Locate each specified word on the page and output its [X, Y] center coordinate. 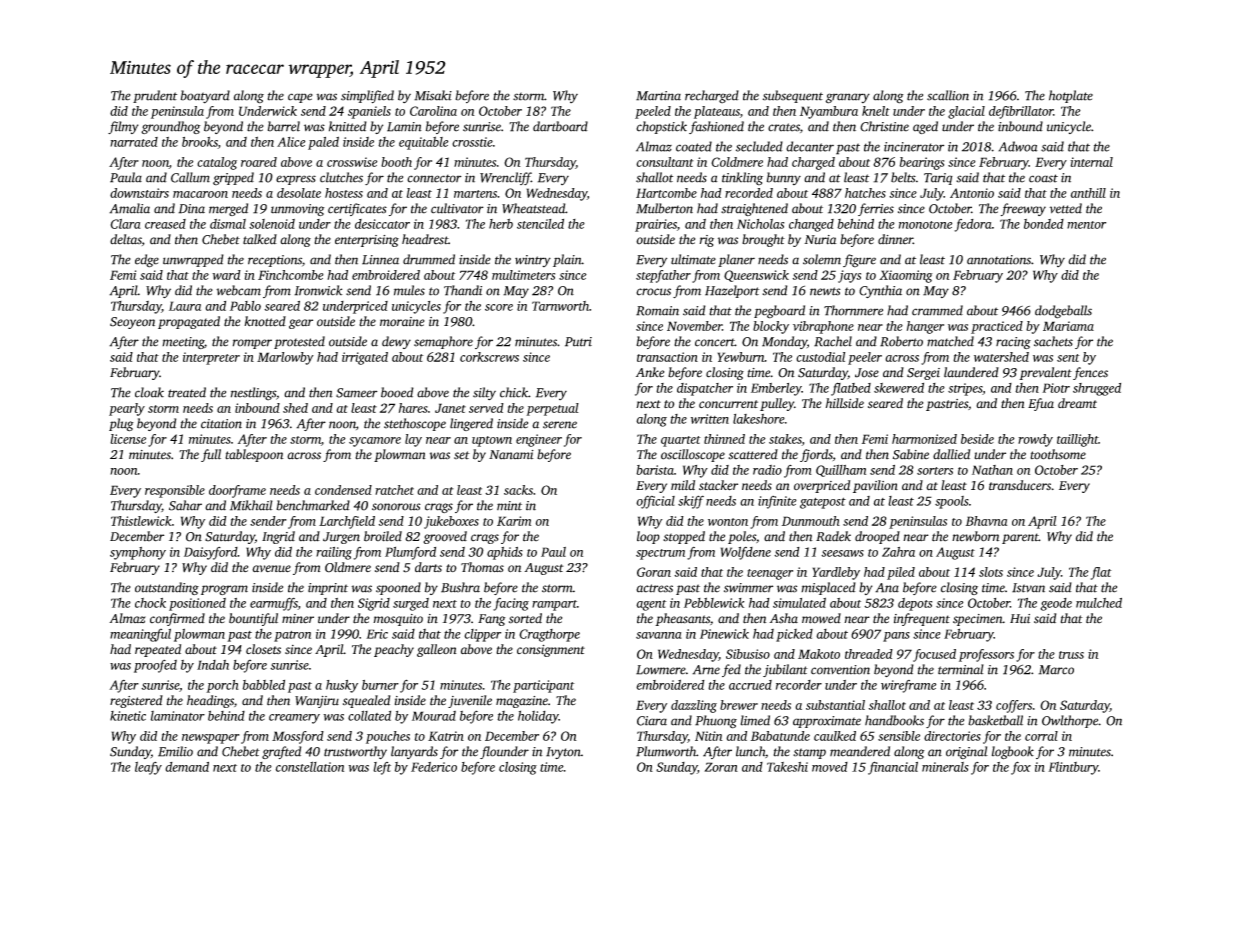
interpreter [211, 358]
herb [501, 223]
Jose [867, 373]
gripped [233, 179]
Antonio [972, 193]
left [382, 768]
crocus [653, 292]
